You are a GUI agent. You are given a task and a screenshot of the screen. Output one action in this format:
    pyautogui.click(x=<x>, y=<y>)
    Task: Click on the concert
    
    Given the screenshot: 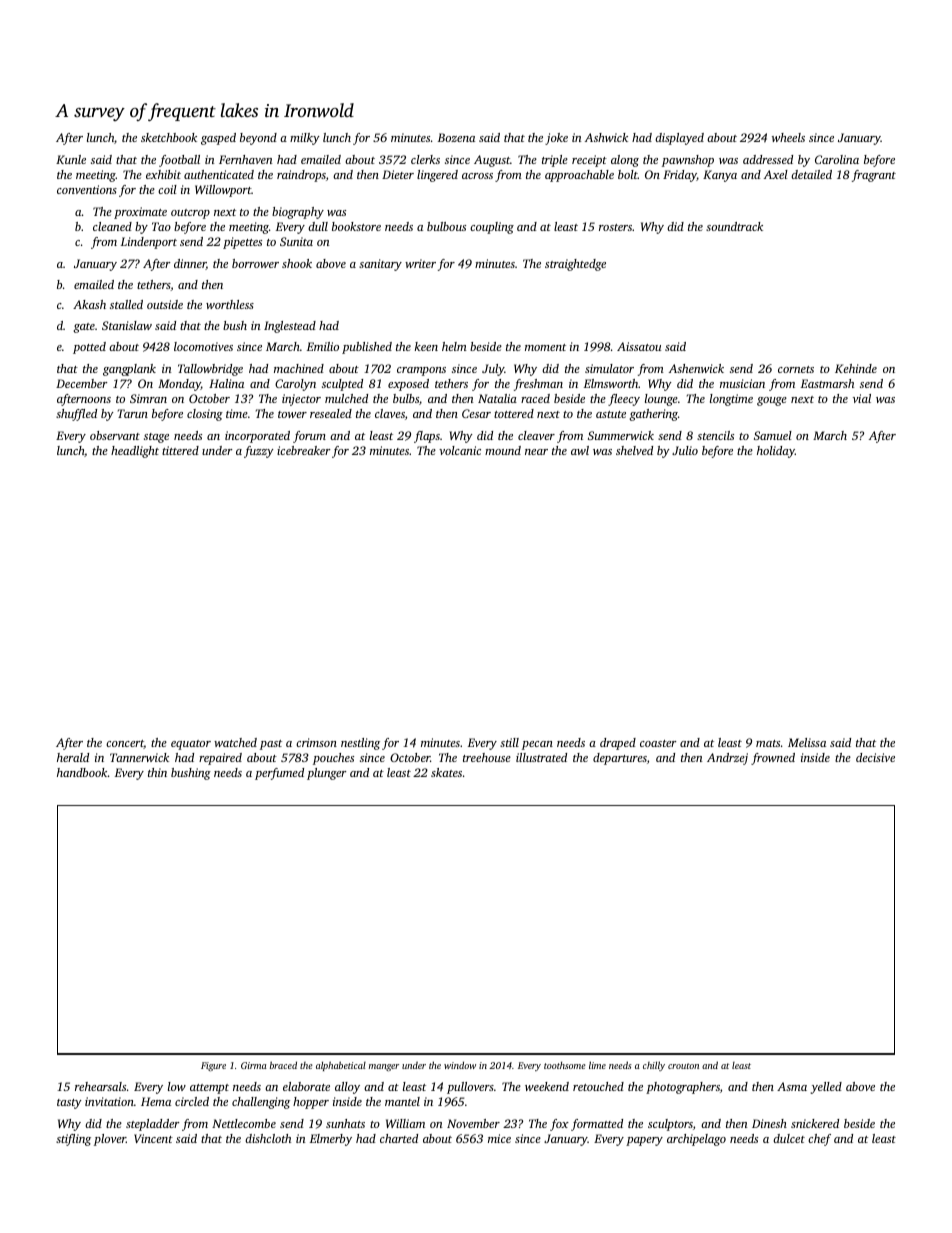 What is the action you would take?
    pyautogui.click(x=125, y=744)
